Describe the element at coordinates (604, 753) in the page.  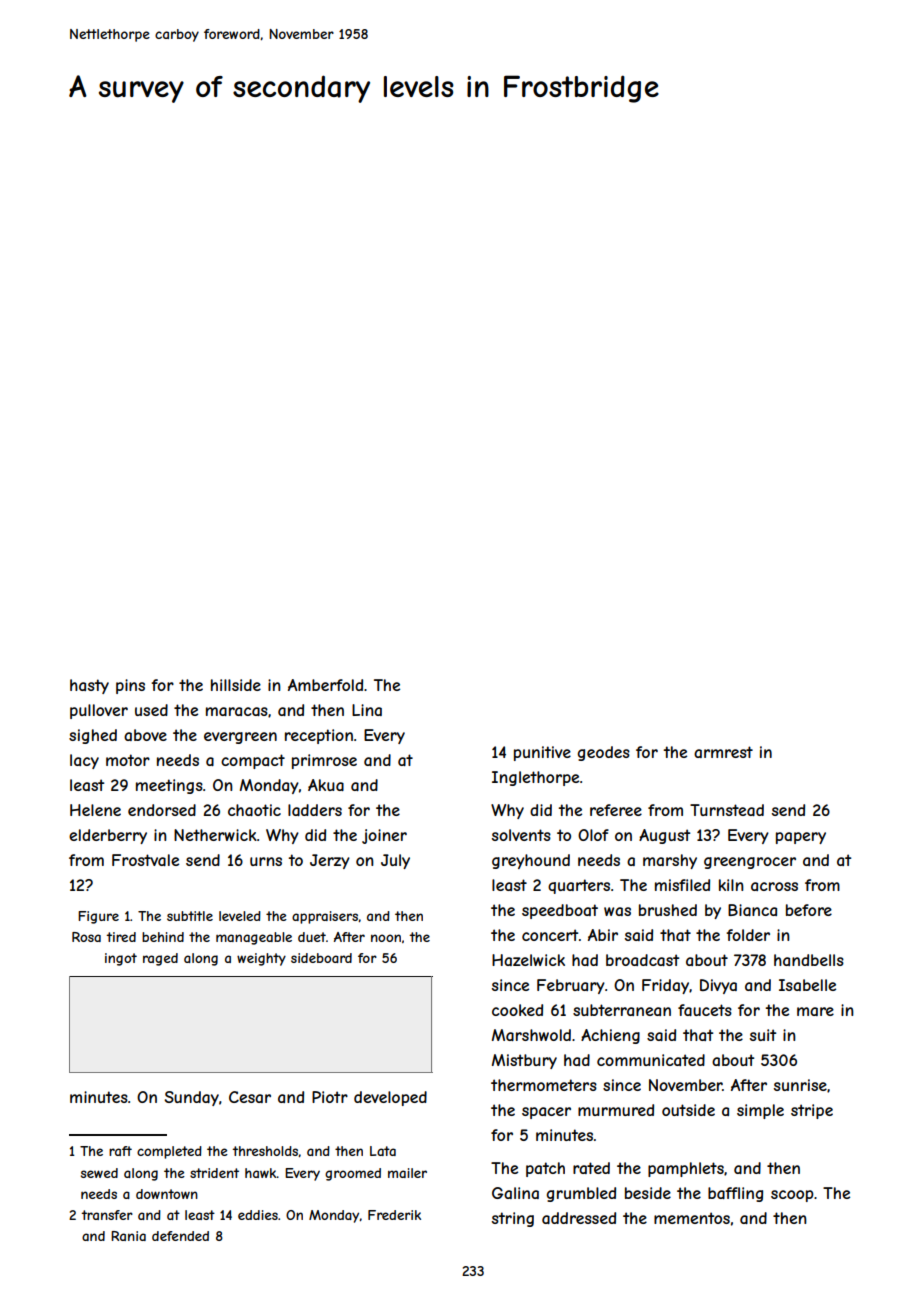
I see `geodes` at that location.
